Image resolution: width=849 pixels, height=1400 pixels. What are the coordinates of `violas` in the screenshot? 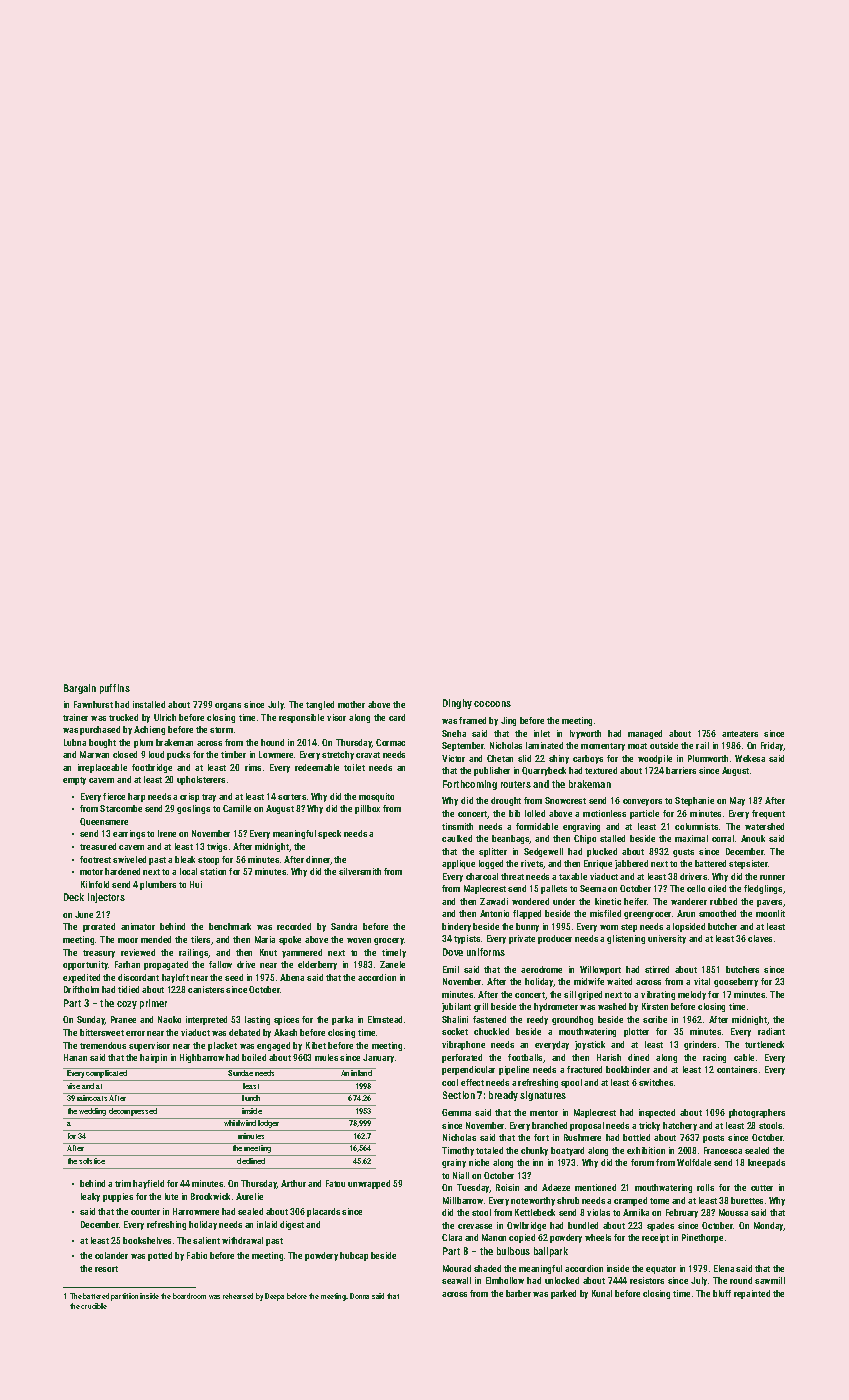 It's located at (598, 1212).
